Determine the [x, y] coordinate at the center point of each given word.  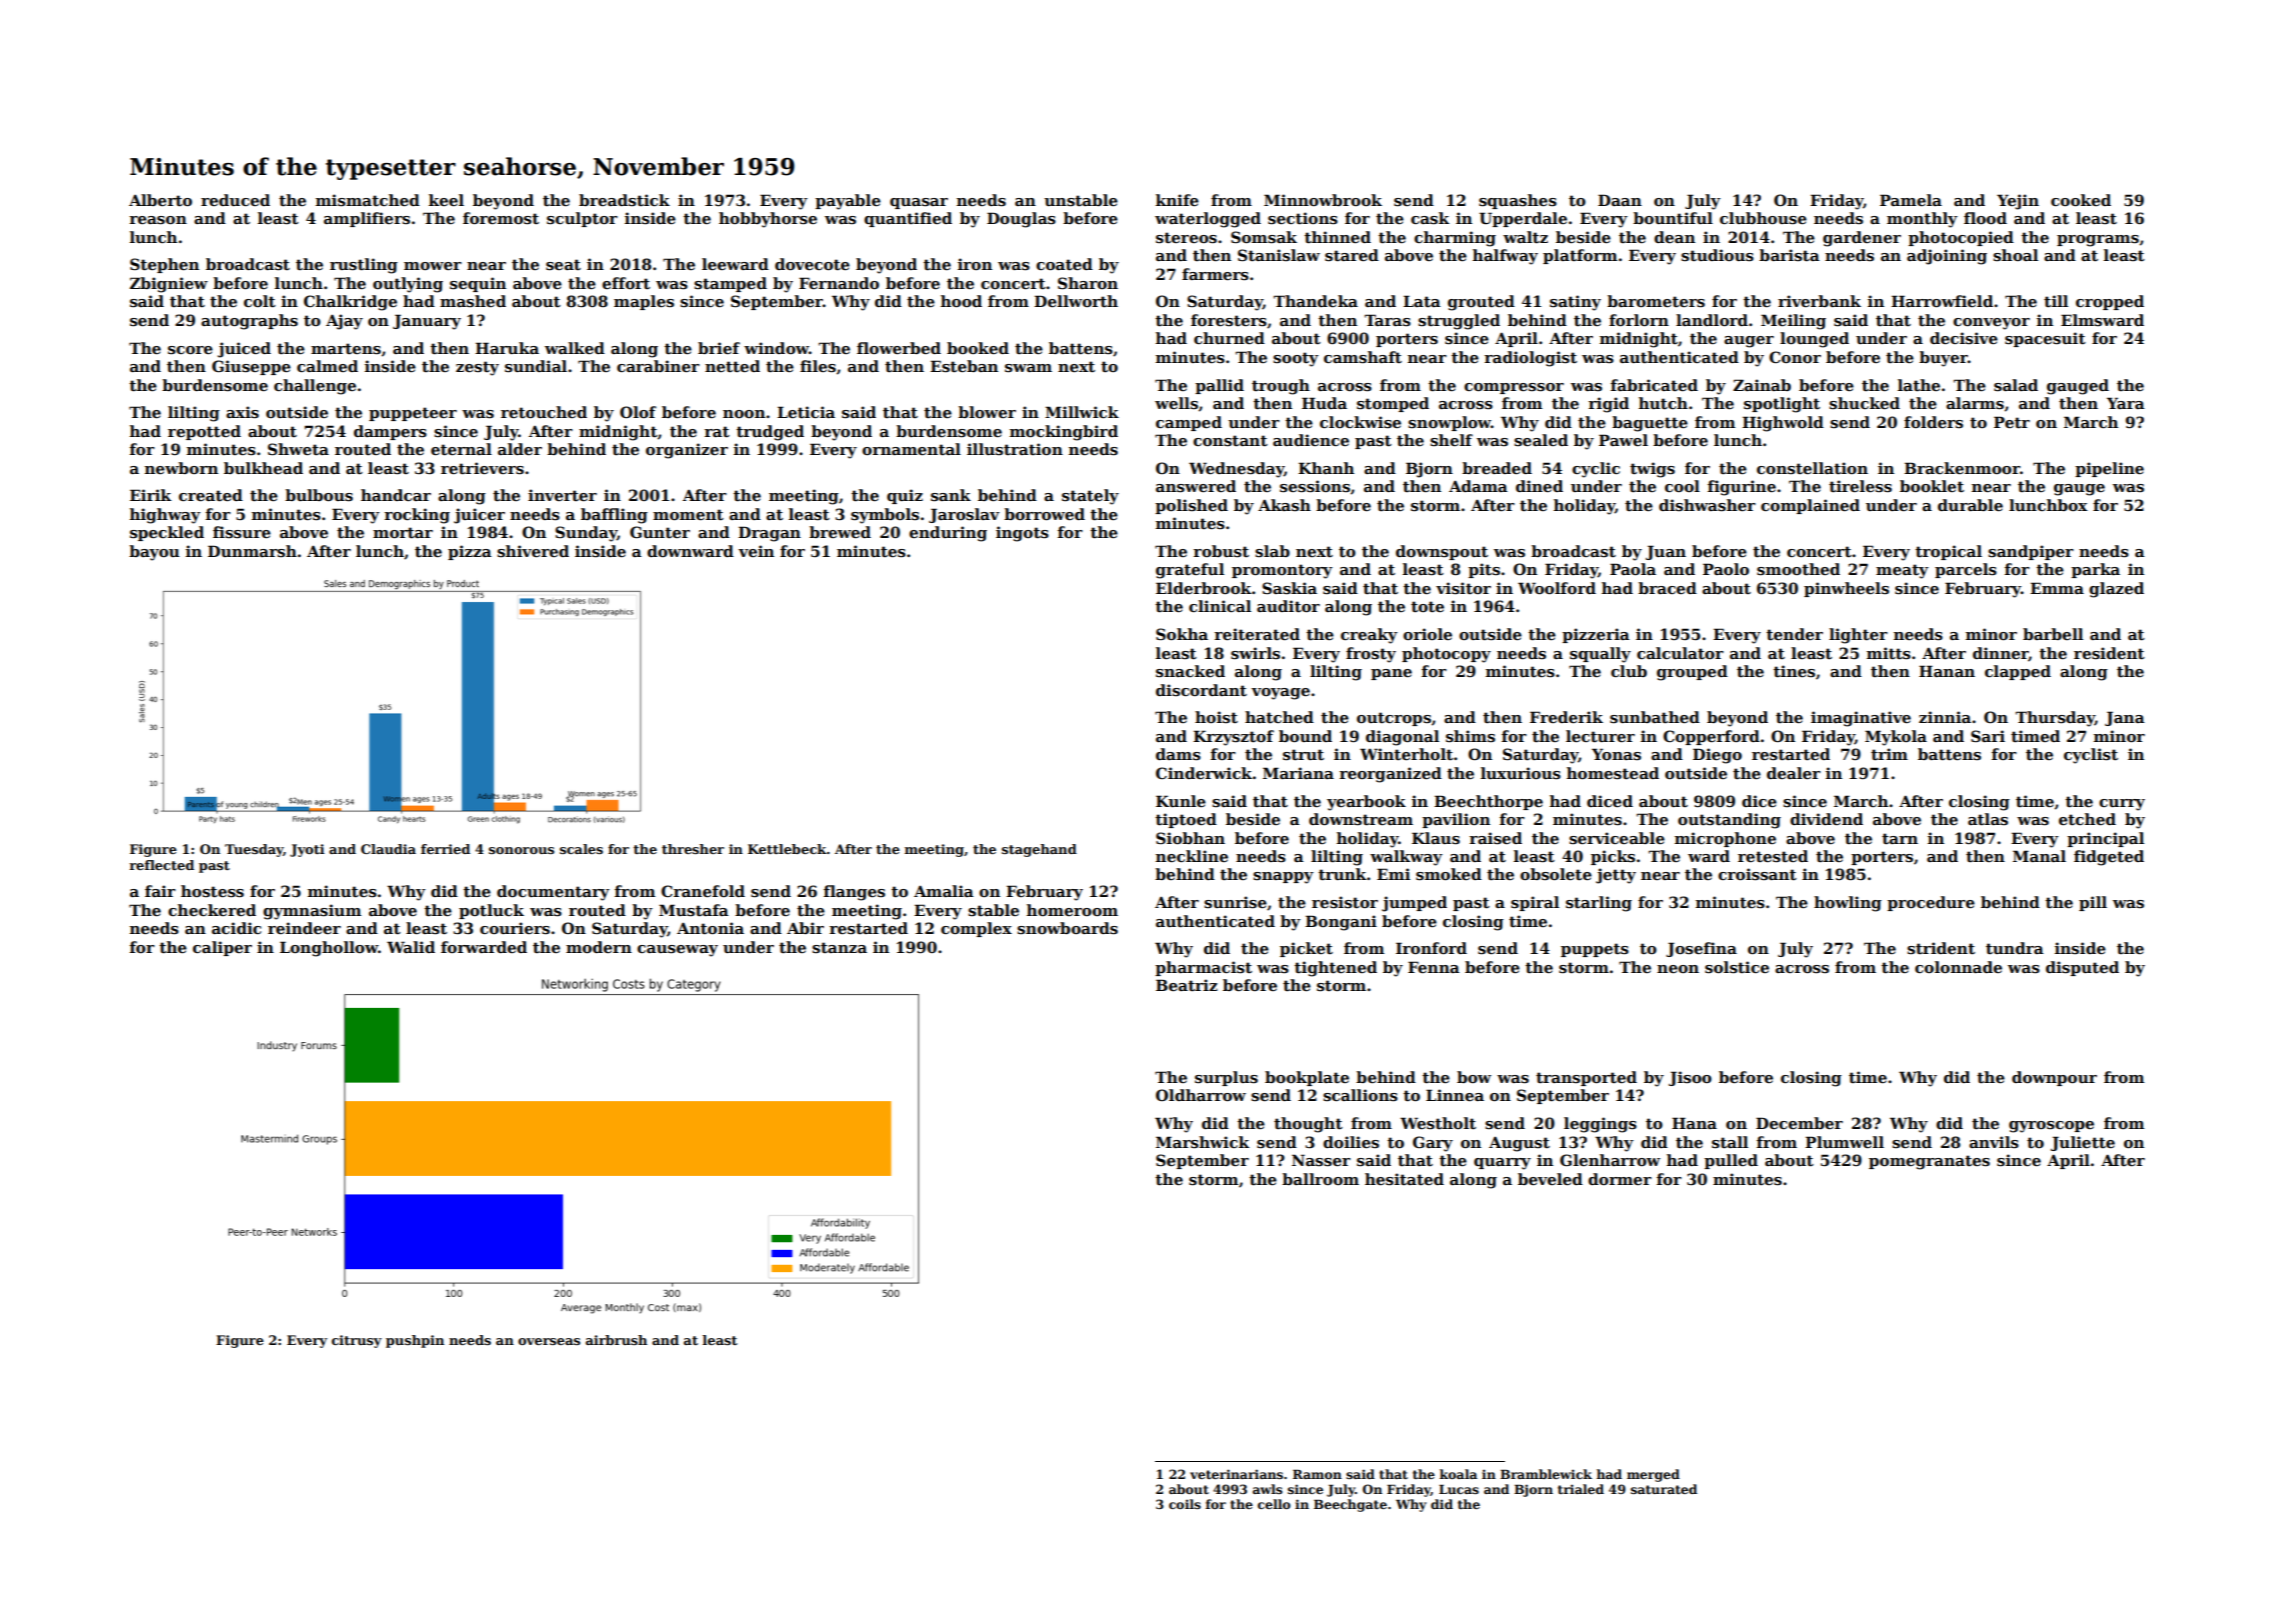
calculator [1680, 653]
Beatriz [1186, 985]
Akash [1284, 505]
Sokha [1182, 634]
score [190, 350]
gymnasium [312, 912]
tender [1794, 634]
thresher [693, 849]
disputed [2082, 968]
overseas [549, 1341]
